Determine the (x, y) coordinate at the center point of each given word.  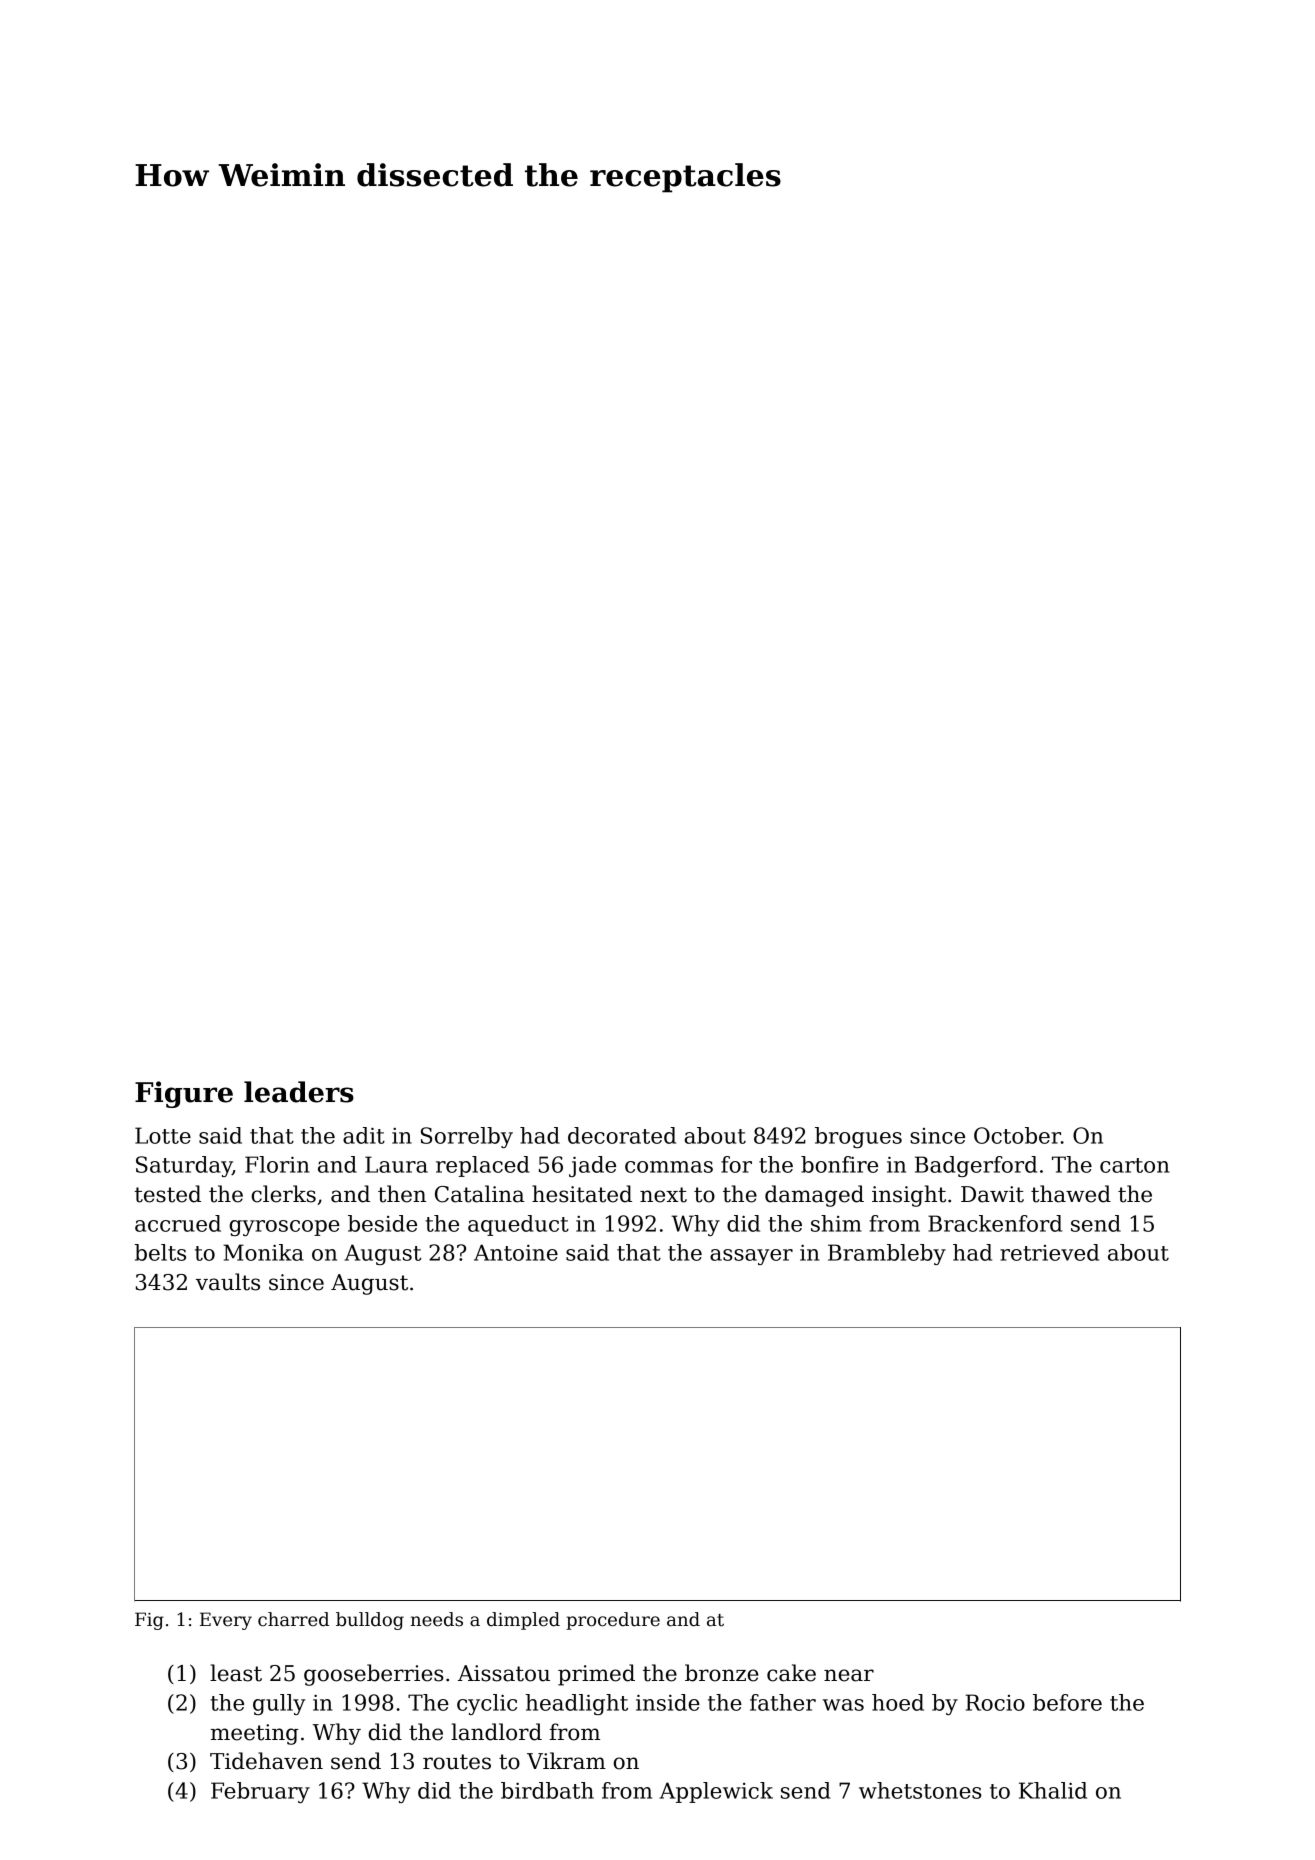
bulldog (370, 1621)
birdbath (547, 1790)
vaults (228, 1282)
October (1017, 1135)
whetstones (920, 1790)
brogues (858, 1137)
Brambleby (887, 1254)
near (849, 1675)
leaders (299, 1092)
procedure (613, 1621)
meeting (255, 1734)
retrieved (1049, 1252)
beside (382, 1223)
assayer (751, 1257)
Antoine (516, 1252)
